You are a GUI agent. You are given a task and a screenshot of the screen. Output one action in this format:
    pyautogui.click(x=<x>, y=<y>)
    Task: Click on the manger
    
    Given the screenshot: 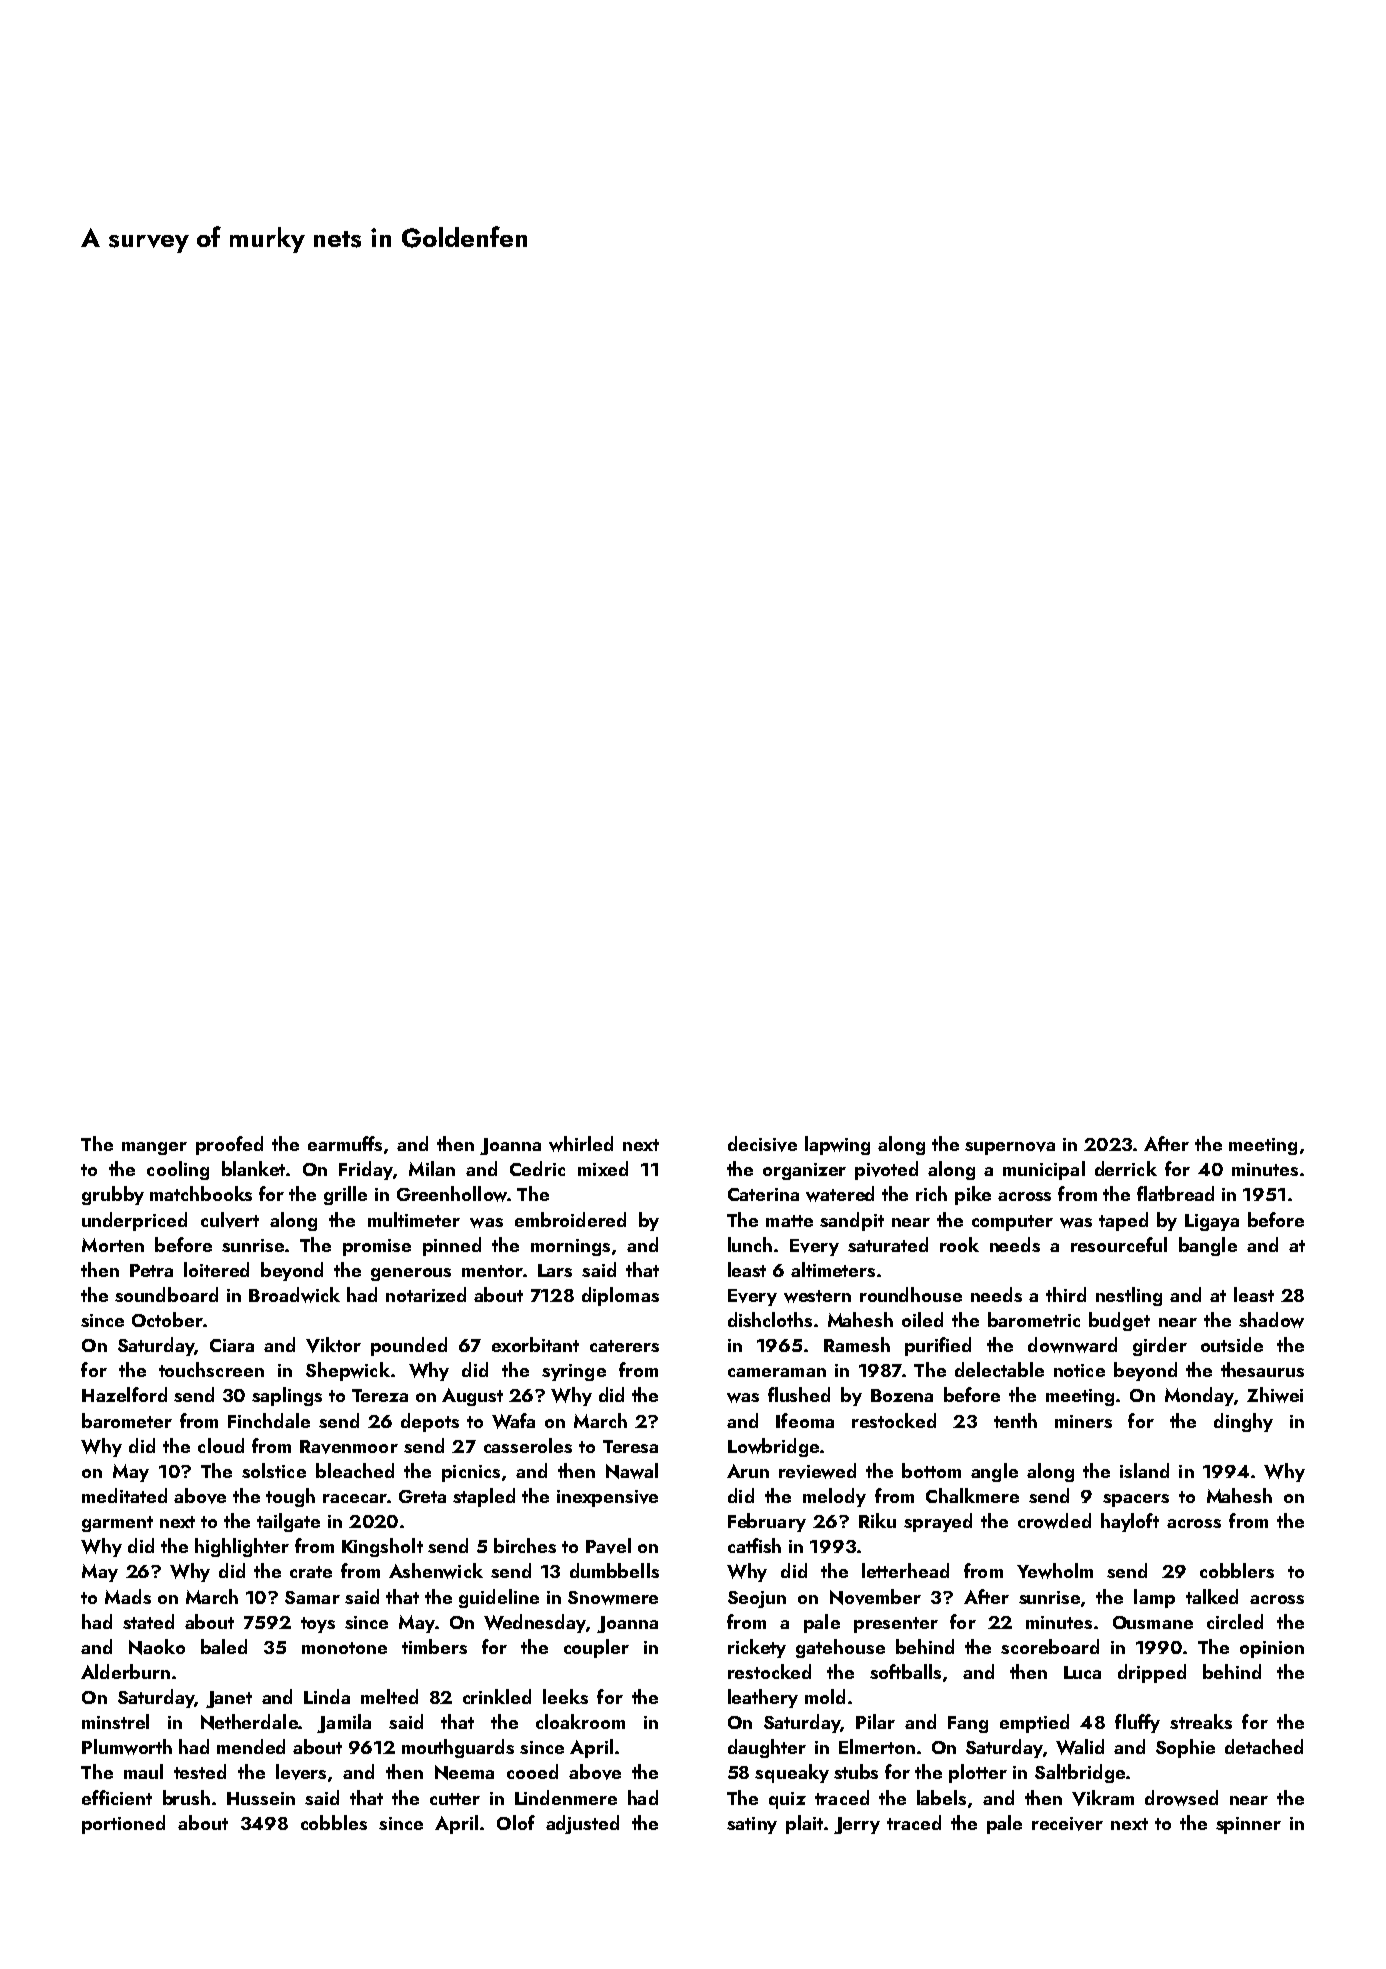 What is the action you would take?
    pyautogui.click(x=154, y=1148)
